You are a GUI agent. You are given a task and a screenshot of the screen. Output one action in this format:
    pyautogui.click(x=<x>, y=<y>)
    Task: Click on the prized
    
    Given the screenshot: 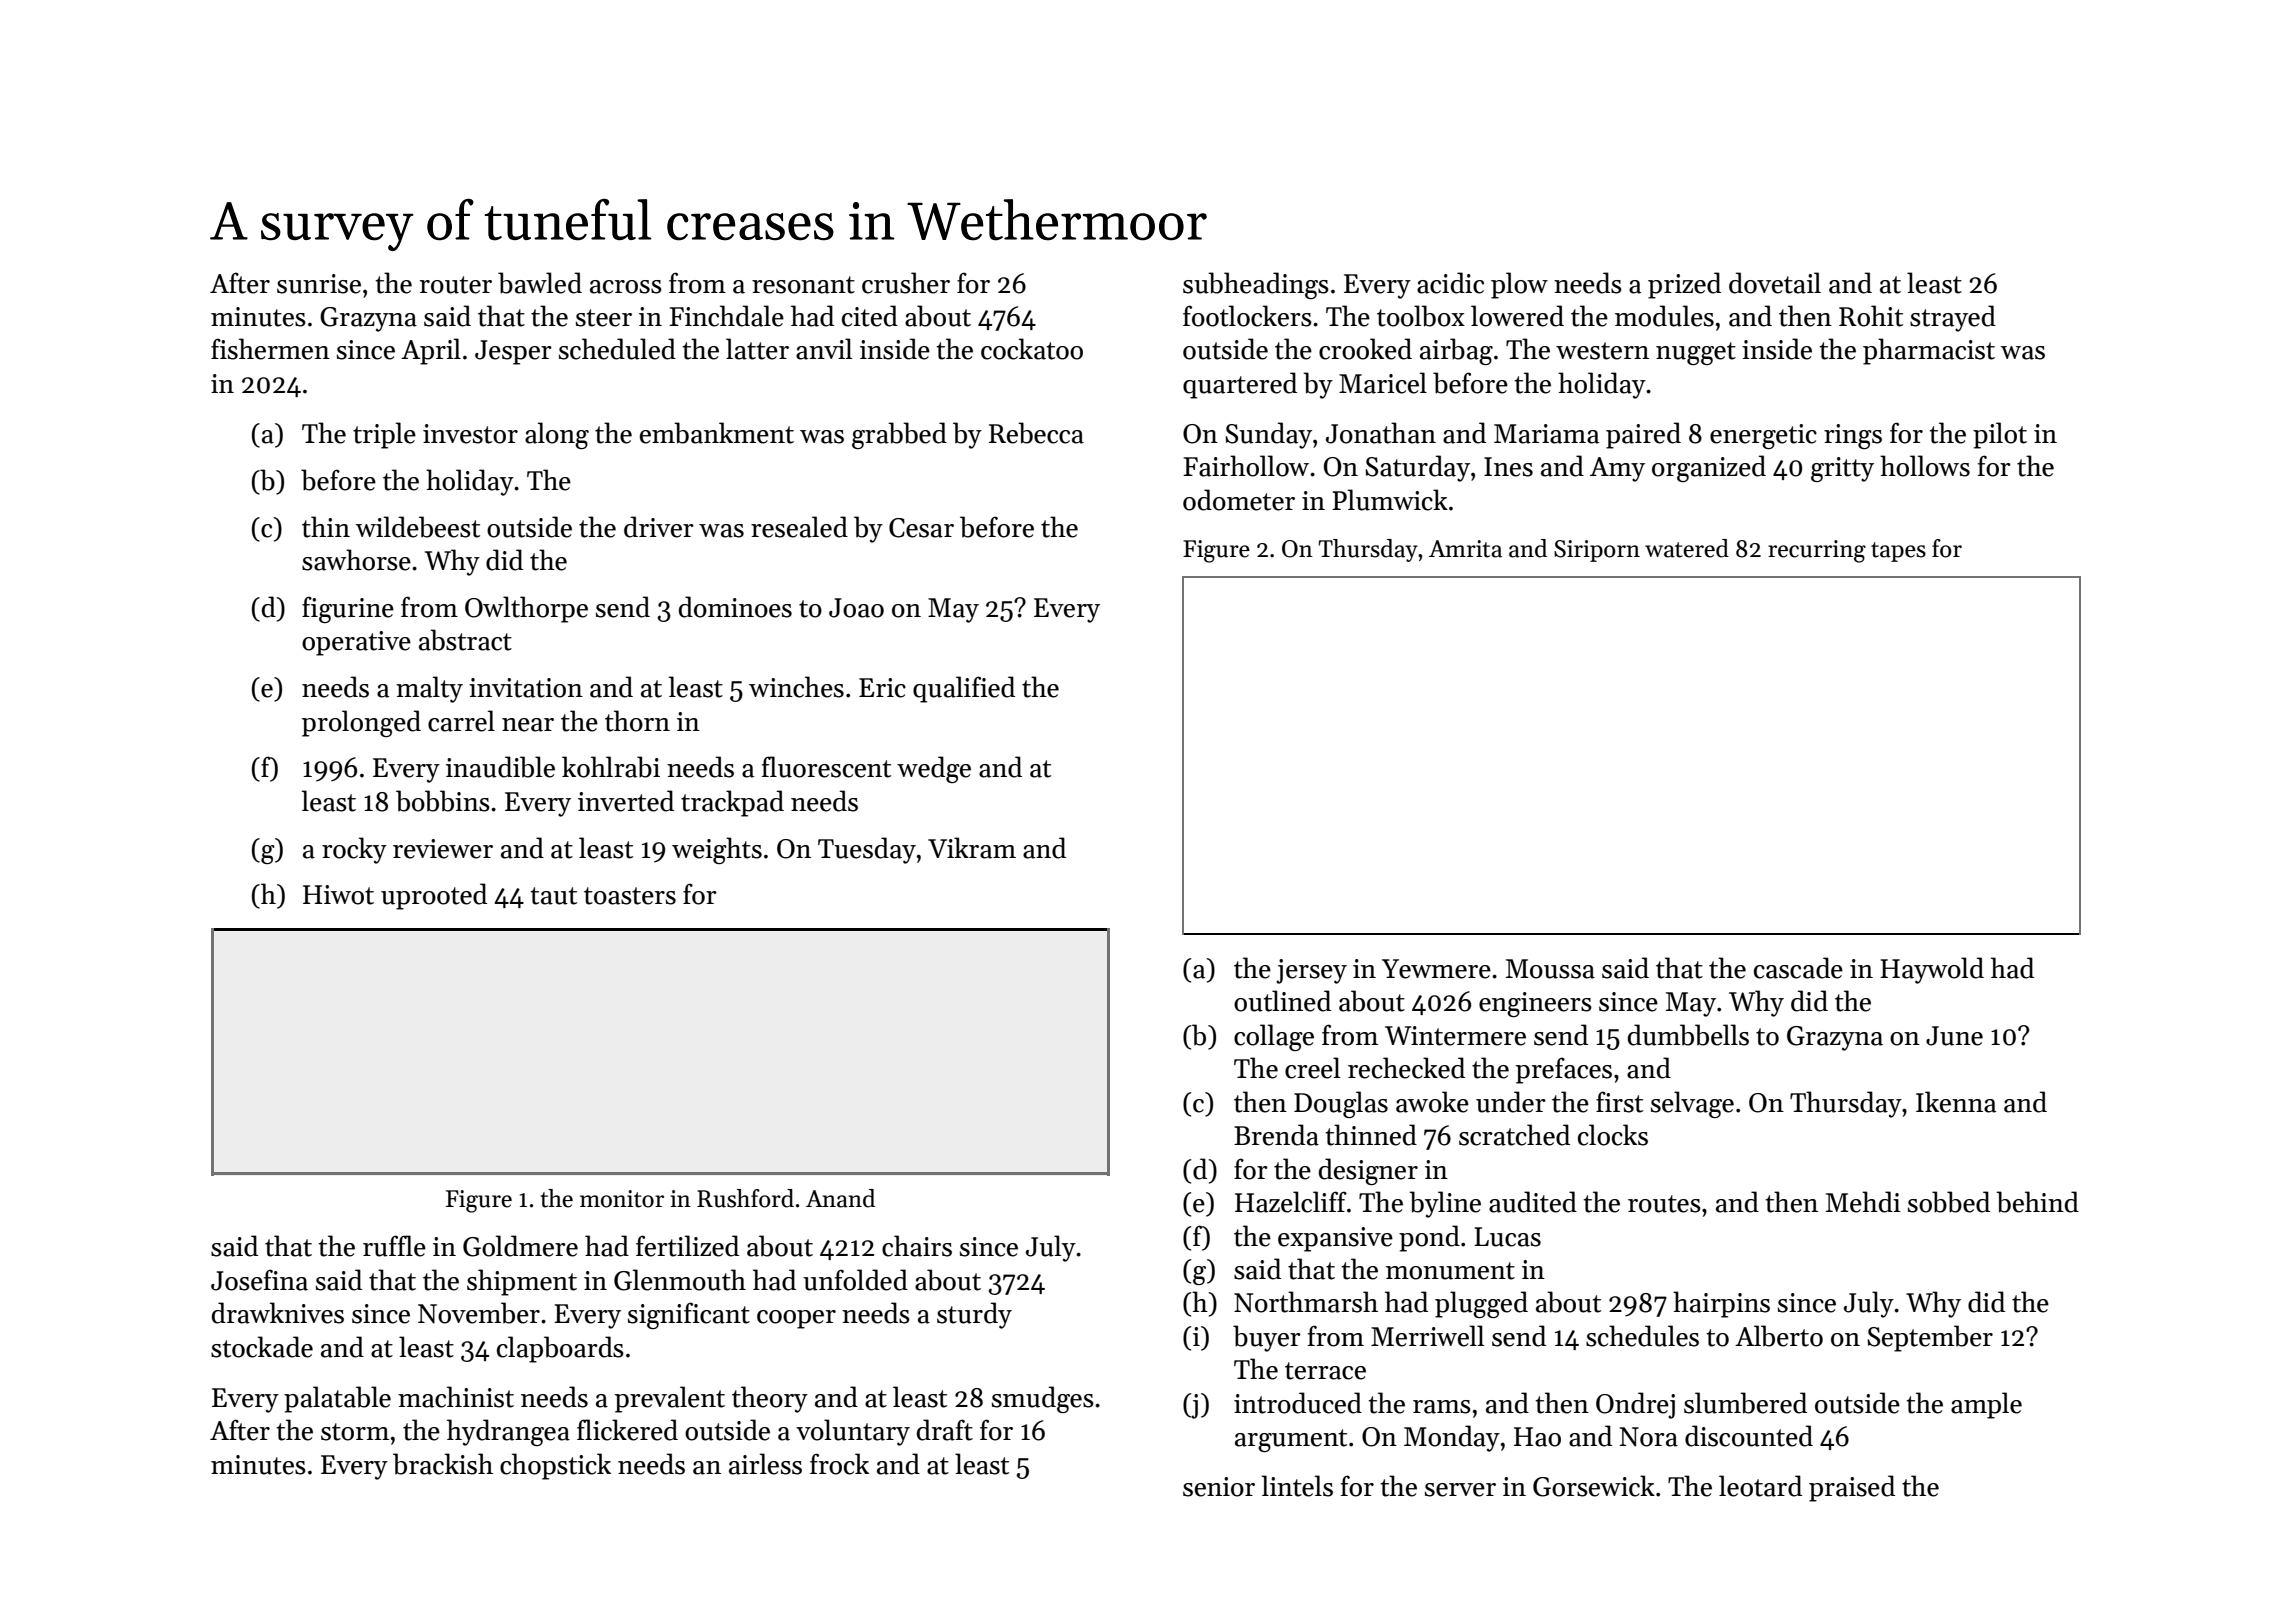 What is the action you would take?
    pyautogui.click(x=1684, y=285)
